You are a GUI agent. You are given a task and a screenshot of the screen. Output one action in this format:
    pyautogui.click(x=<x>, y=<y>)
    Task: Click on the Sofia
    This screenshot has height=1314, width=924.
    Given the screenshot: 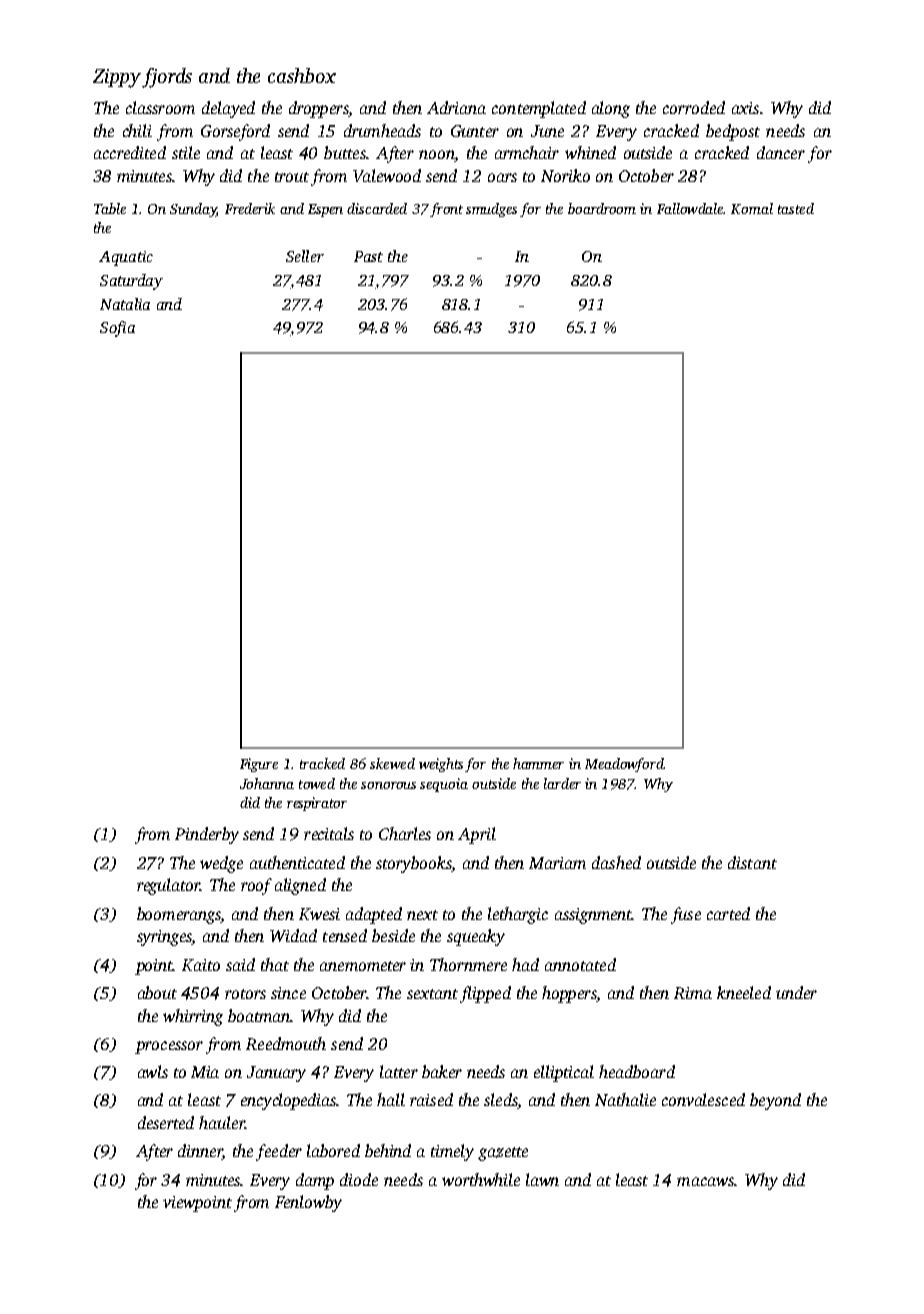 What is the action you would take?
    pyautogui.click(x=117, y=329)
